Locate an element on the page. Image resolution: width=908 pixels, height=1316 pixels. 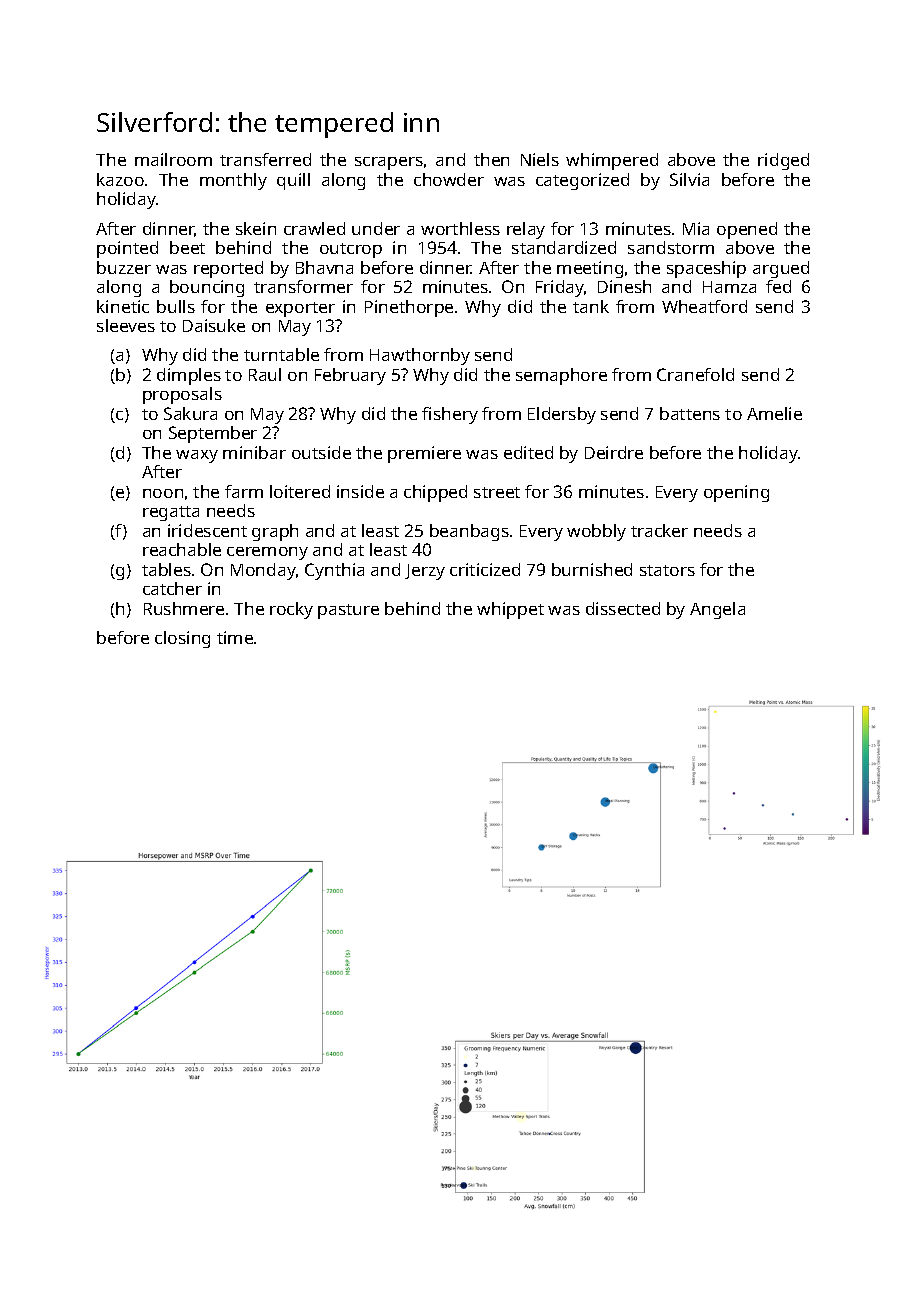
reported is located at coordinates (228, 269).
